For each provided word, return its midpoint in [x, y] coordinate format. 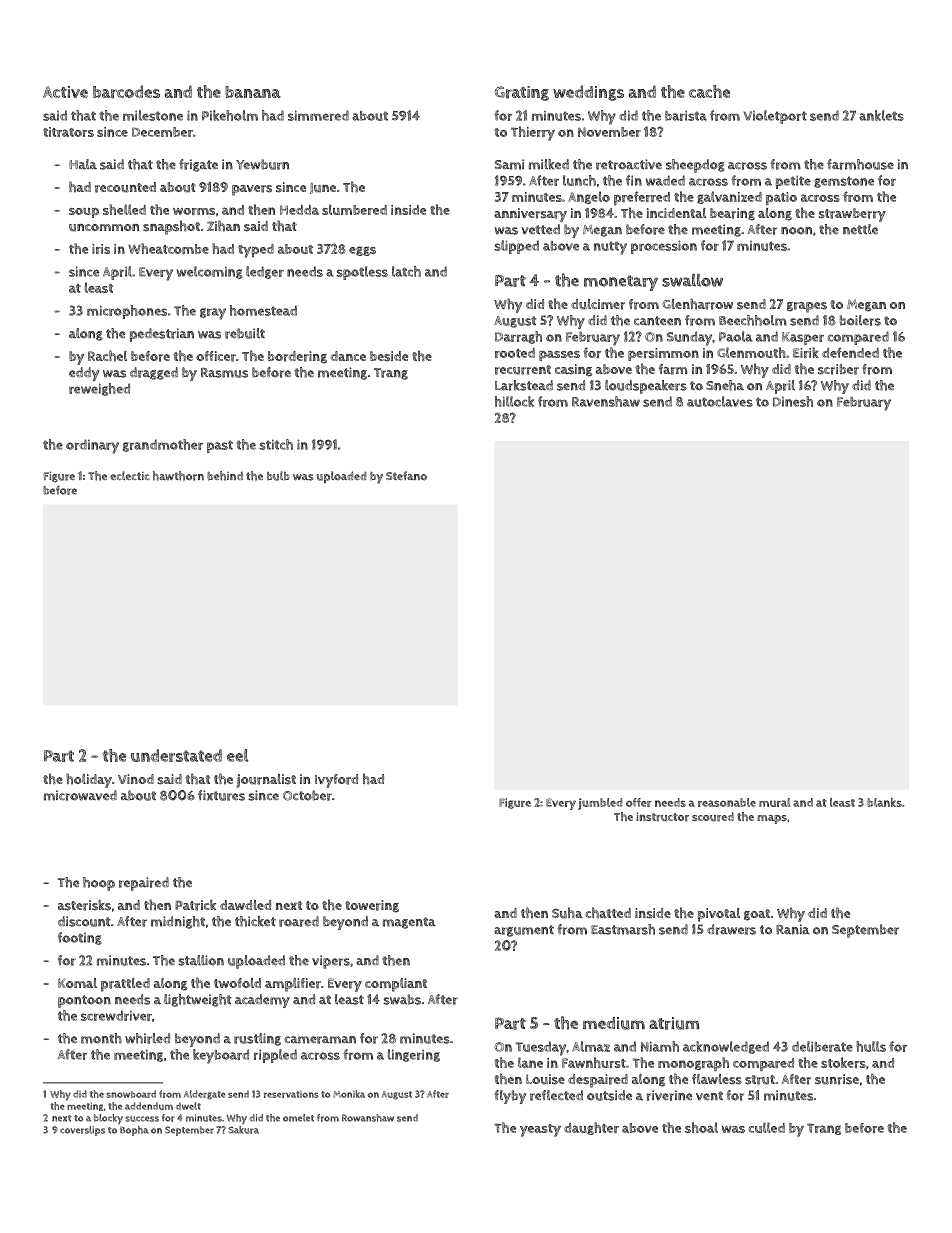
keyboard [221, 1056]
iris [101, 249]
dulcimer [598, 304]
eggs [362, 251]
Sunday [689, 338]
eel [237, 755]
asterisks [84, 905]
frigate [198, 165]
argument [524, 931]
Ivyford [336, 781]
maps [772, 819]
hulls [871, 1046]
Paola [736, 336]
